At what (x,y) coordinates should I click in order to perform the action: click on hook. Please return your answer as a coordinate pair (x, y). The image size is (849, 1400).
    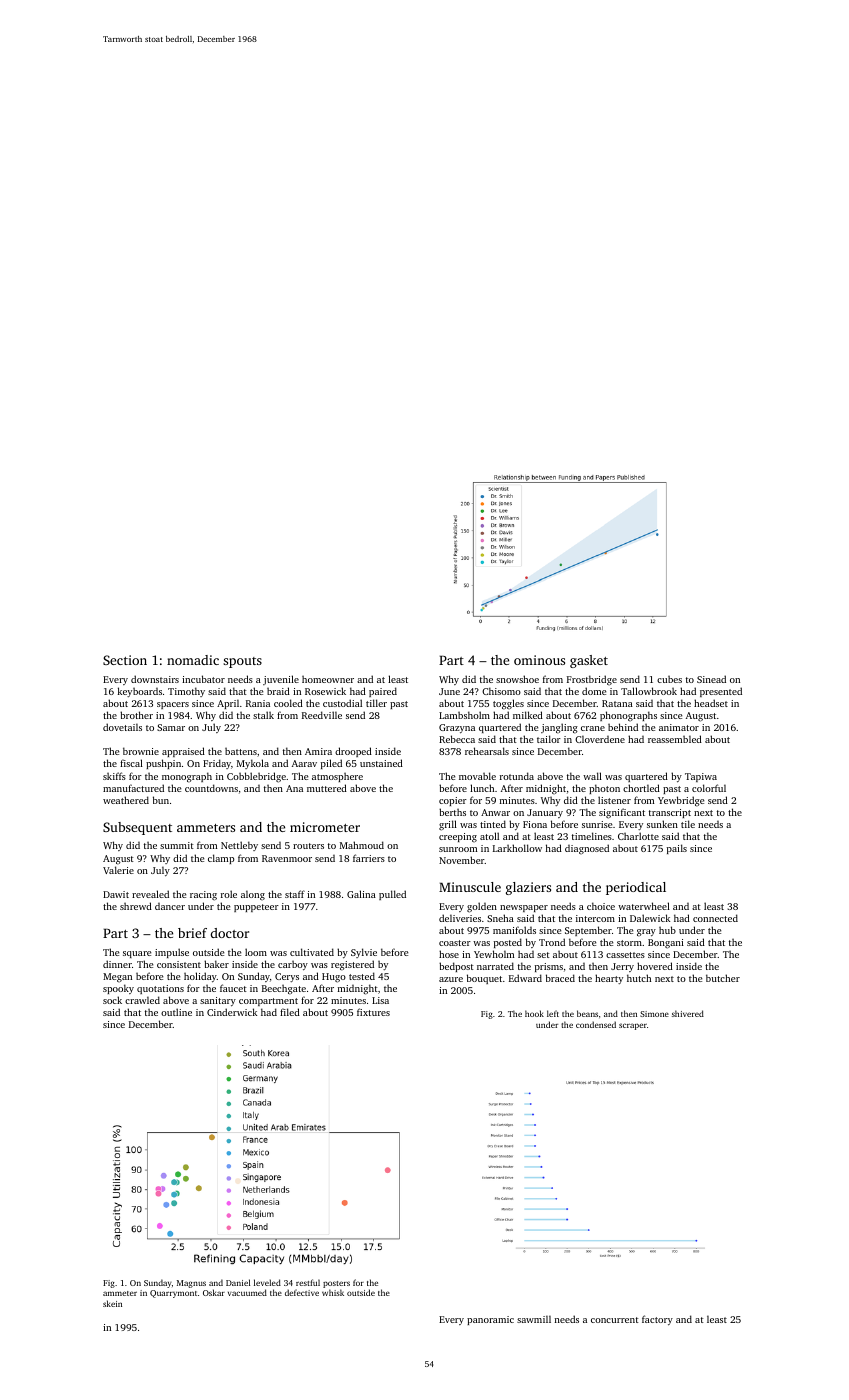
    Looking at the image, I should click on (534, 1013).
